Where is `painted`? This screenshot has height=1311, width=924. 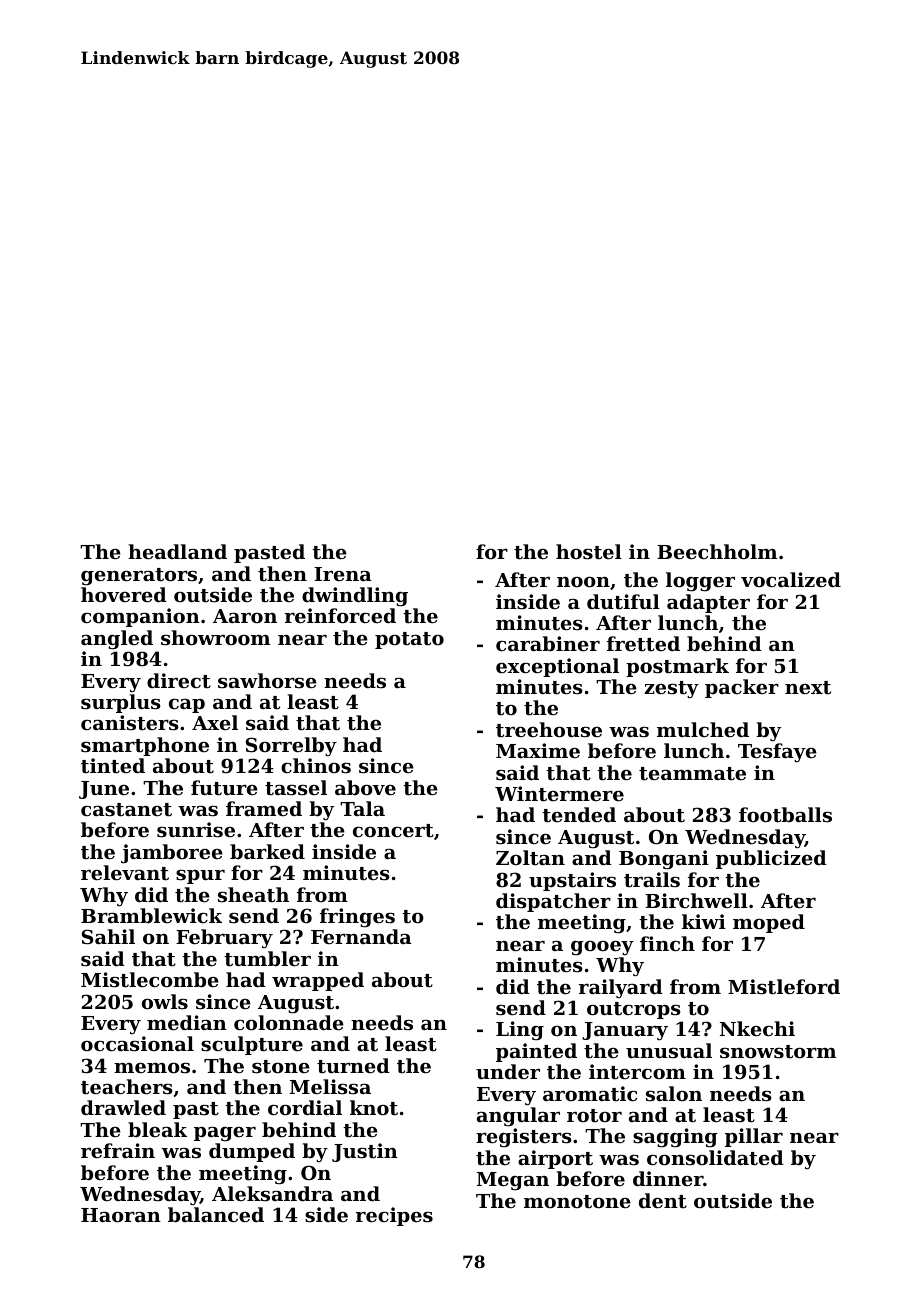 painted is located at coordinates (536, 1052).
